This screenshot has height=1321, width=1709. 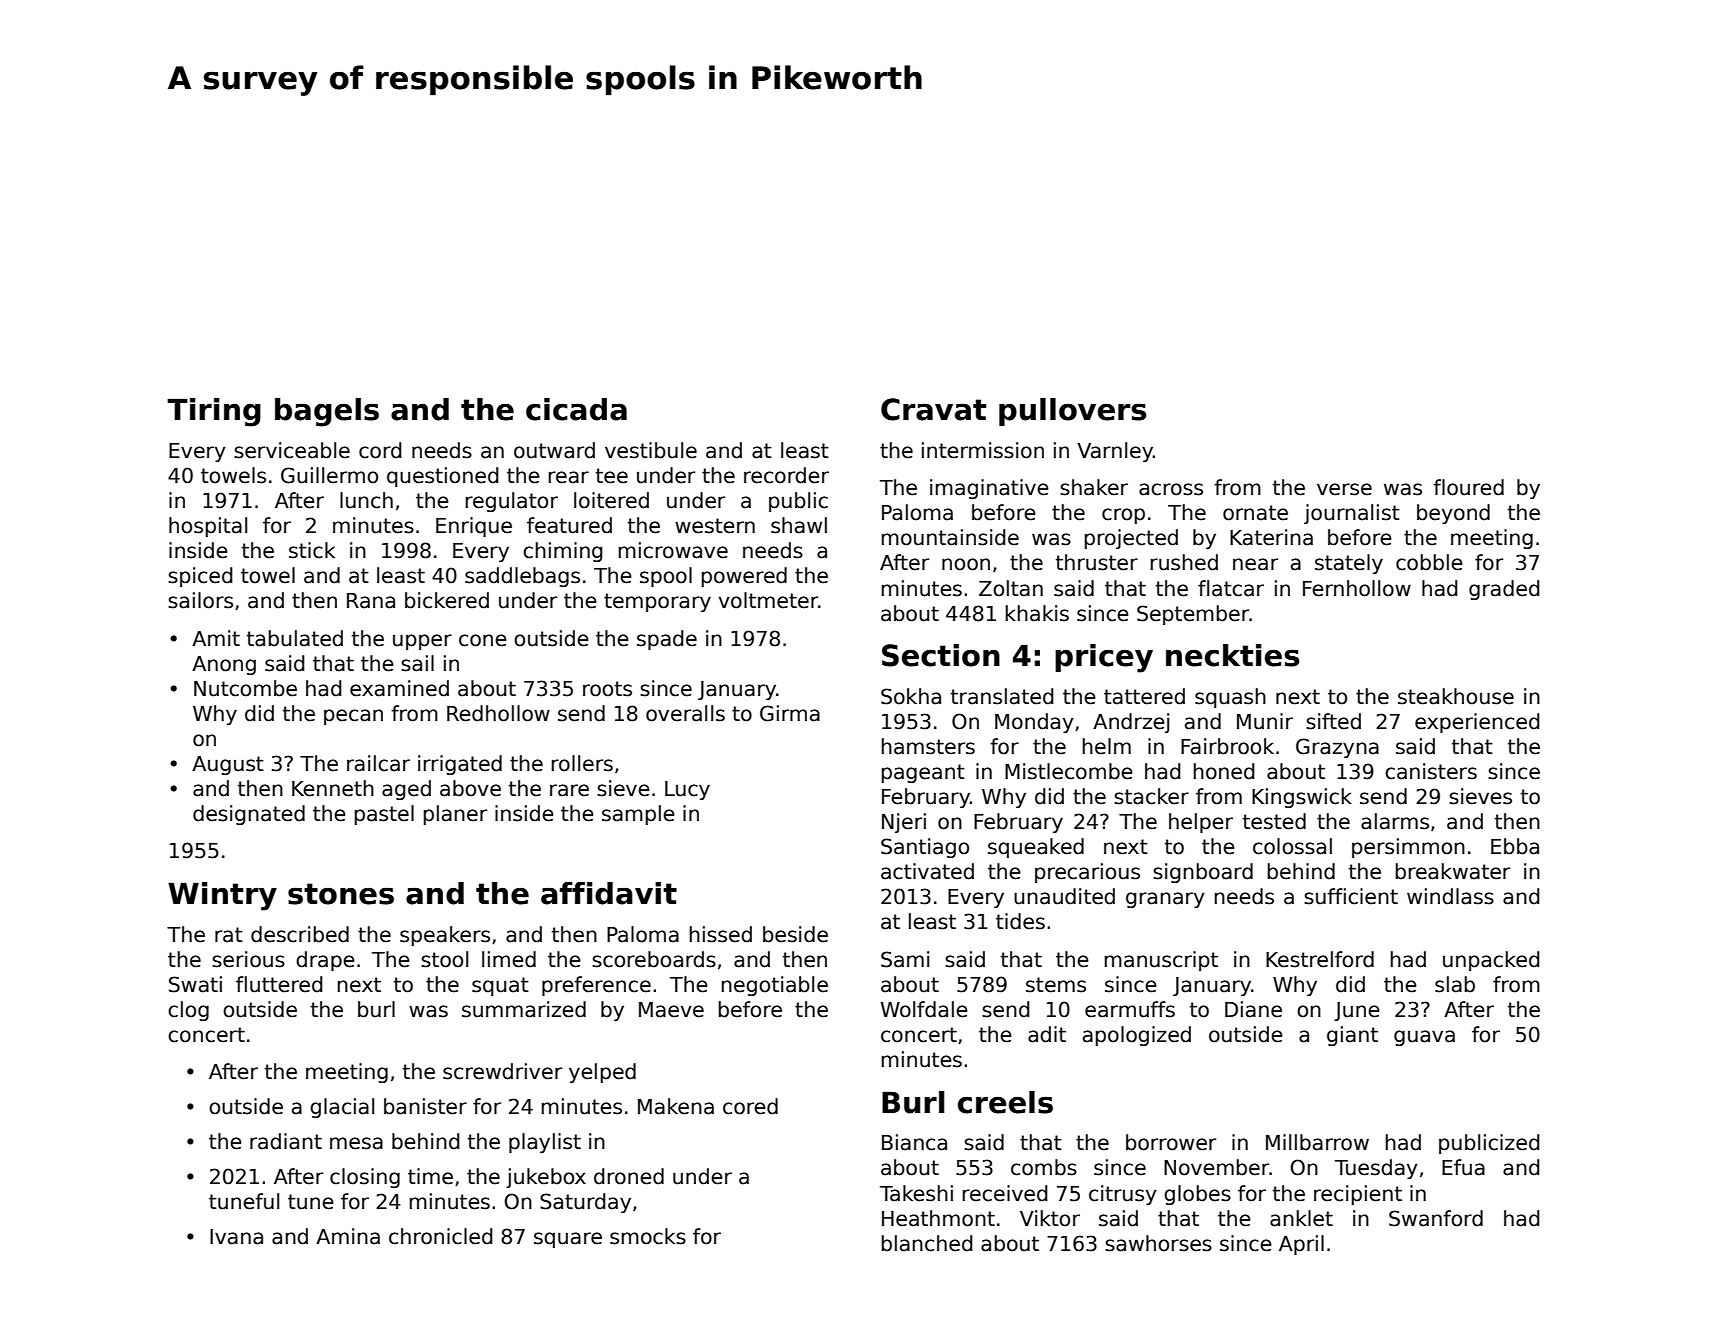 What do you see at coordinates (1351, 896) in the screenshot?
I see `sufficient` at bounding box center [1351, 896].
